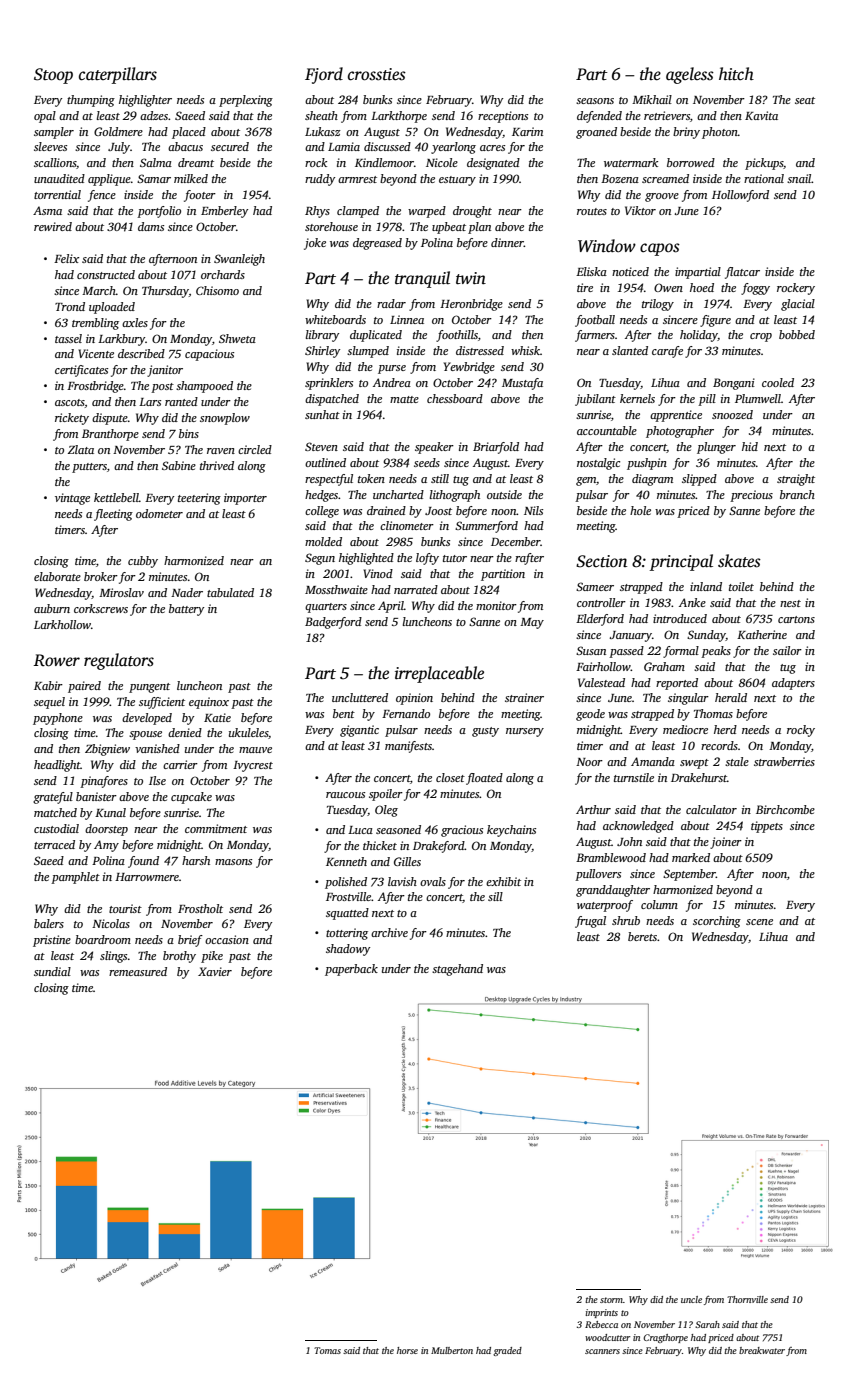 The image size is (849, 1400). Describe the element at coordinates (106, 274) in the screenshot. I see `constructed` at that location.
